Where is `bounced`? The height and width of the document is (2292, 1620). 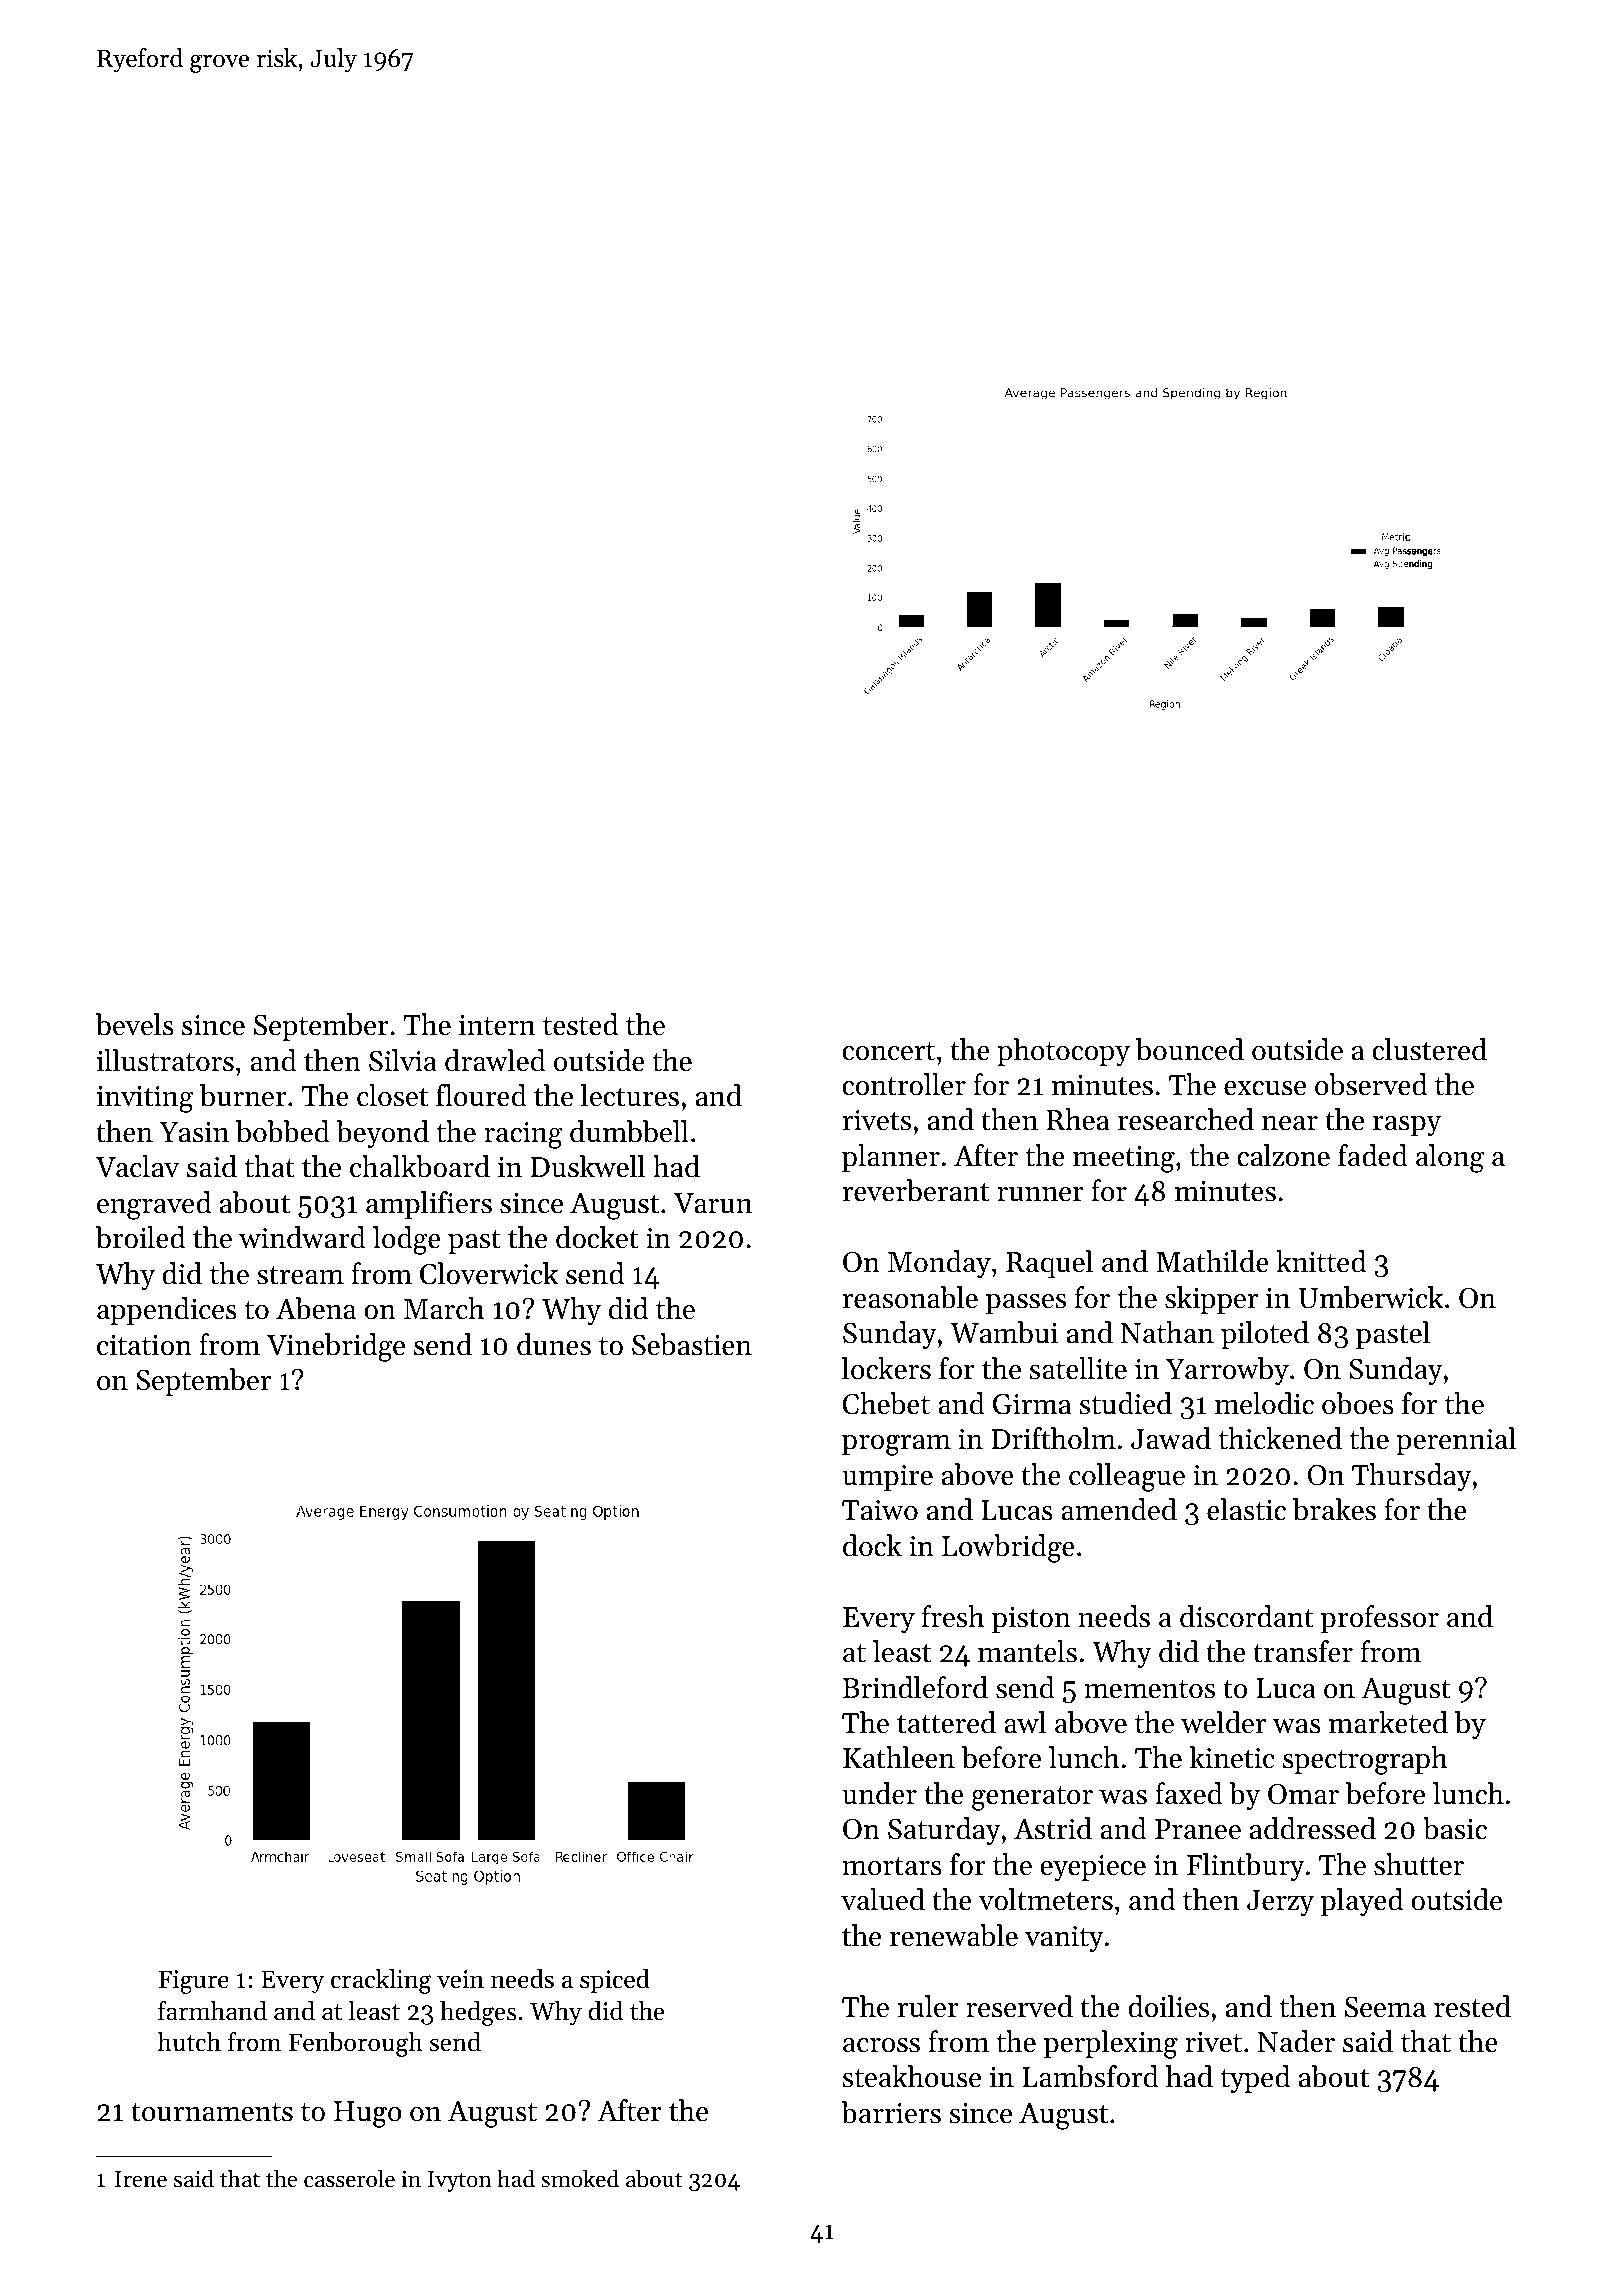 bounced is located at coordinates (1190, 1049).
